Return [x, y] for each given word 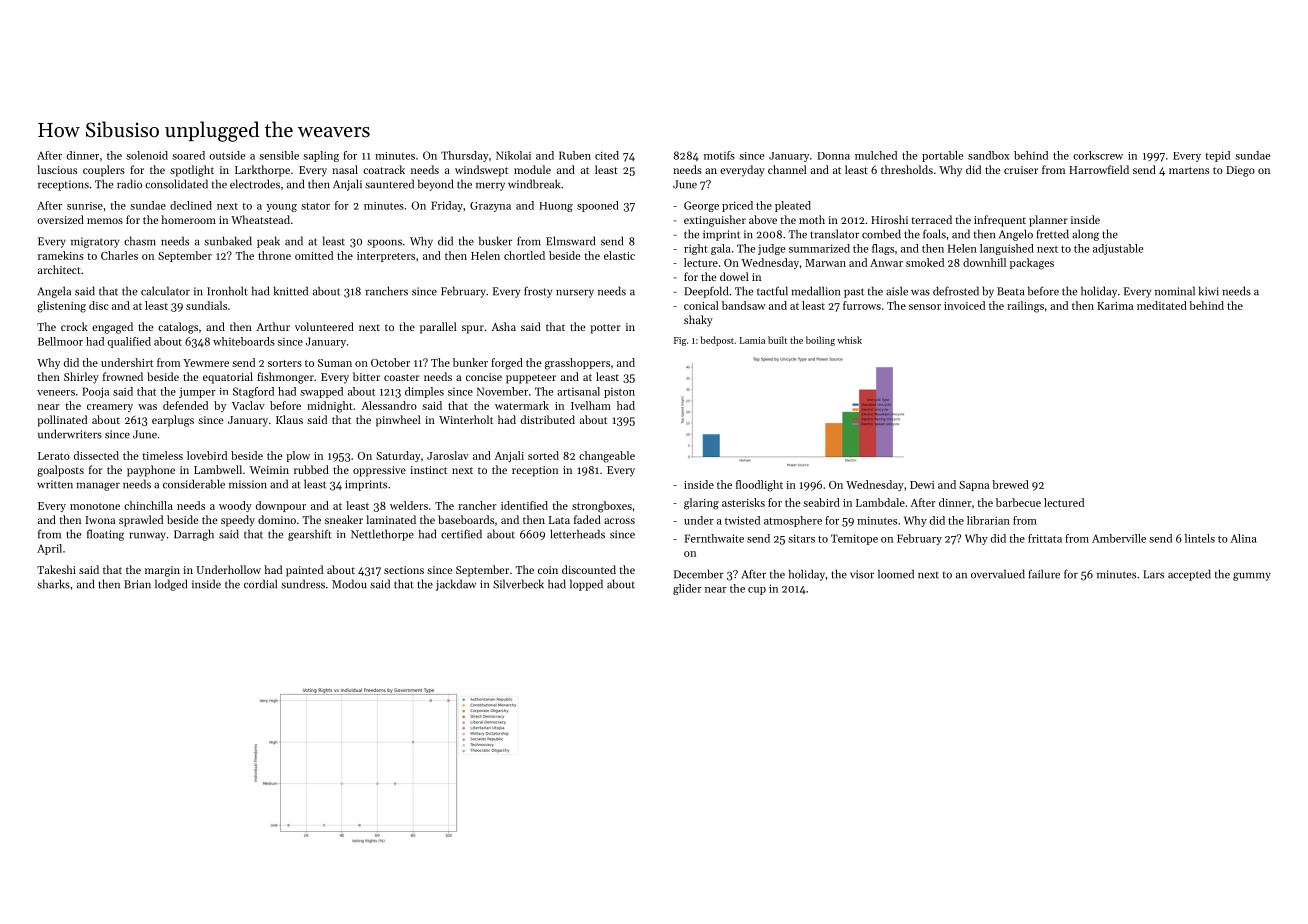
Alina [1243, 538]
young [281, 208]
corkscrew [1098, 155]
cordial [260, 584]
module [532, 169]
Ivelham [591, 405]
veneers [56, 393]
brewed [1010, 484]
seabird [821, 502]
